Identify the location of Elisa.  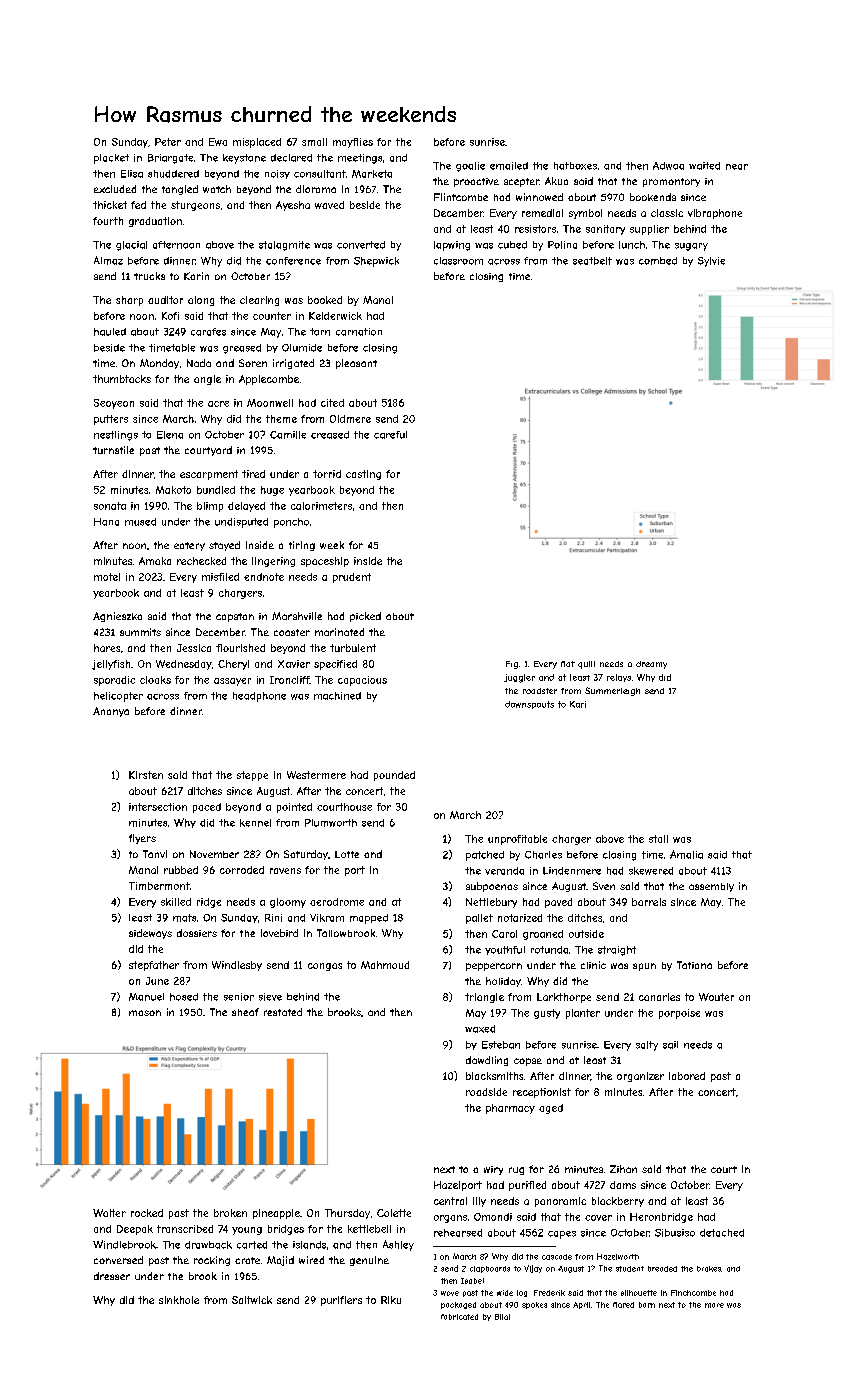
(132, 174).
